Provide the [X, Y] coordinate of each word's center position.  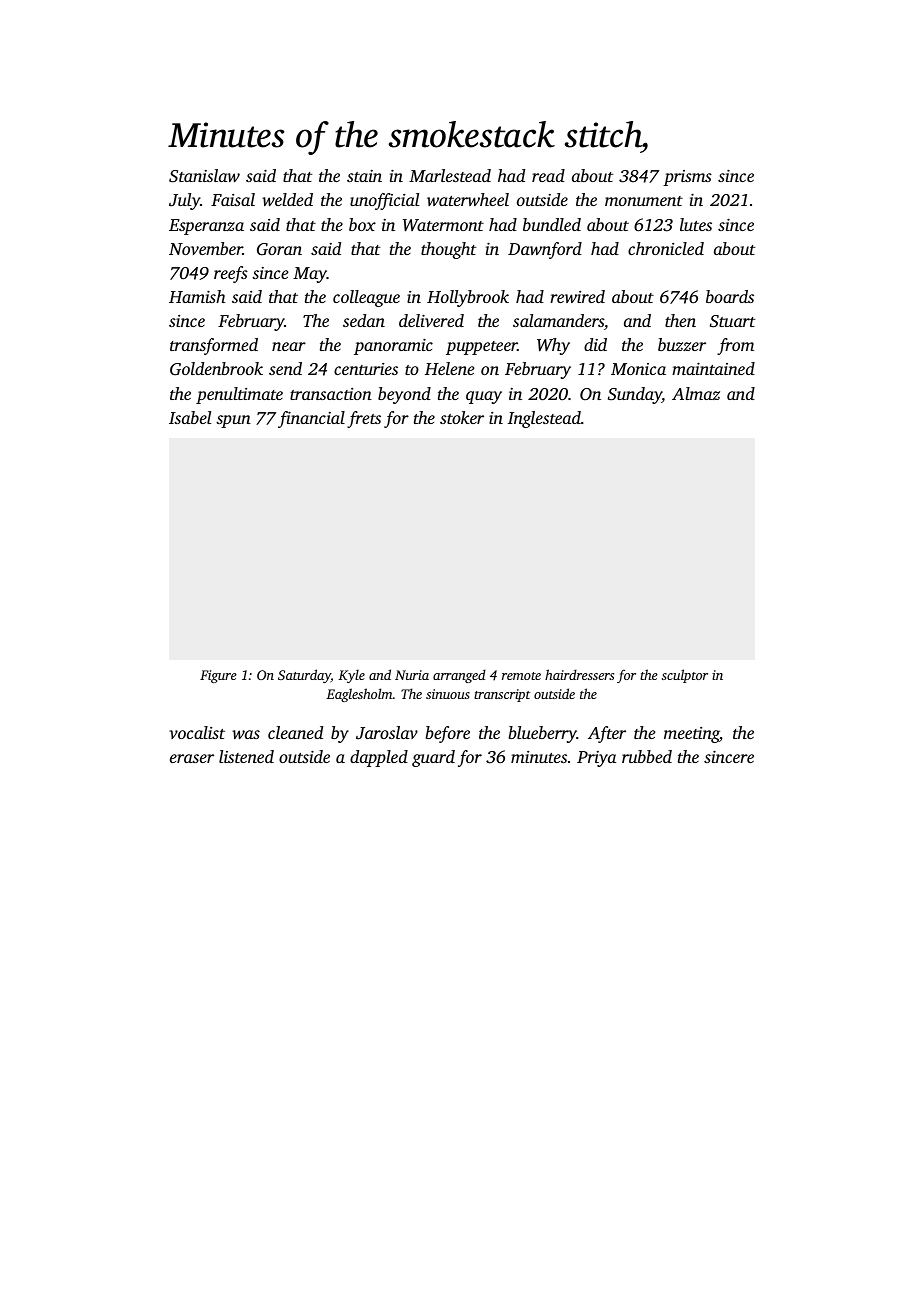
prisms [687, 178]
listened [246, 756]
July [184, 201]
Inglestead [544, 419]
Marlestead [450, 175]
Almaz [696, 393]
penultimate [239, 395]
